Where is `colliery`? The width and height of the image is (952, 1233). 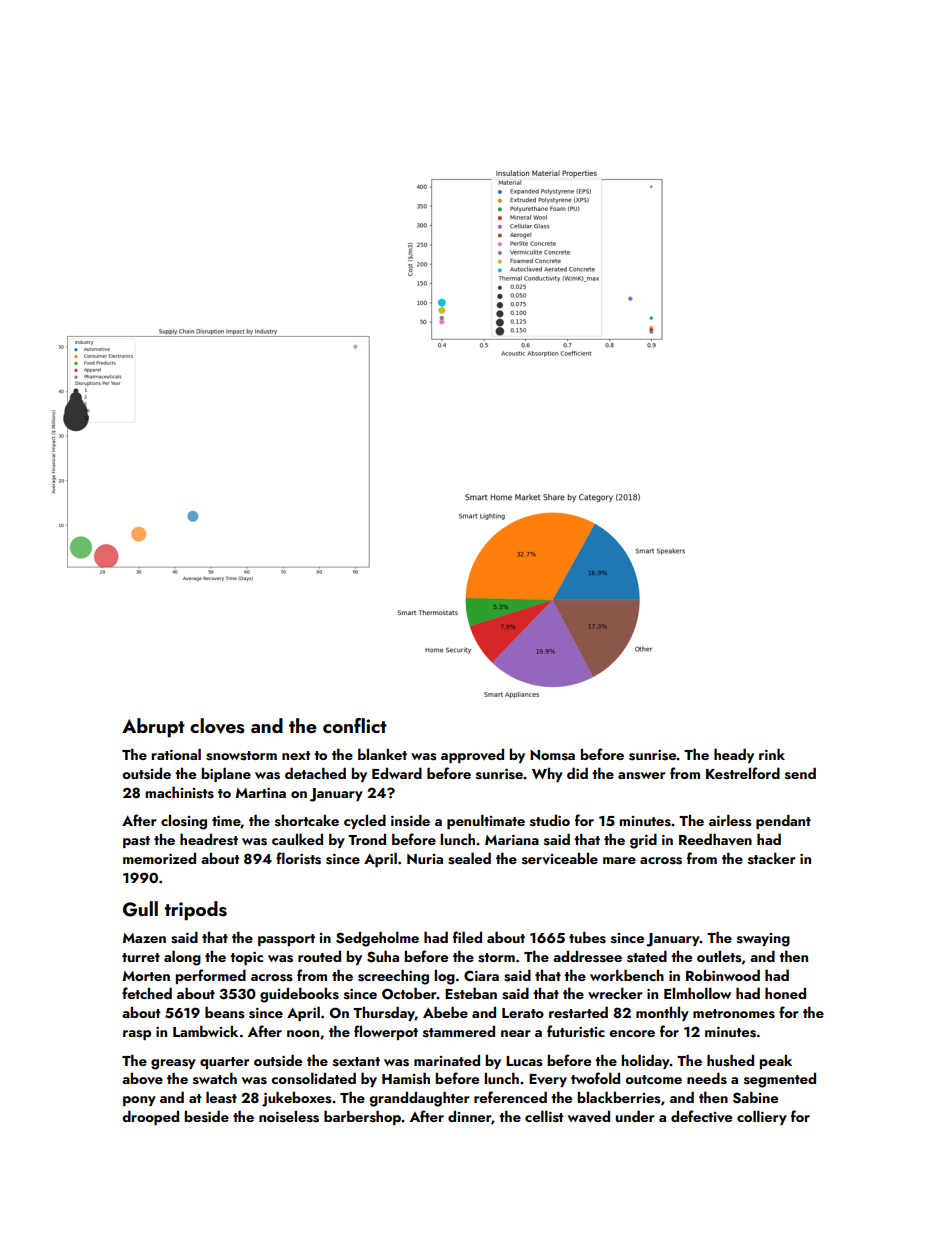 colliery is located at coordinates (762, 1117).
